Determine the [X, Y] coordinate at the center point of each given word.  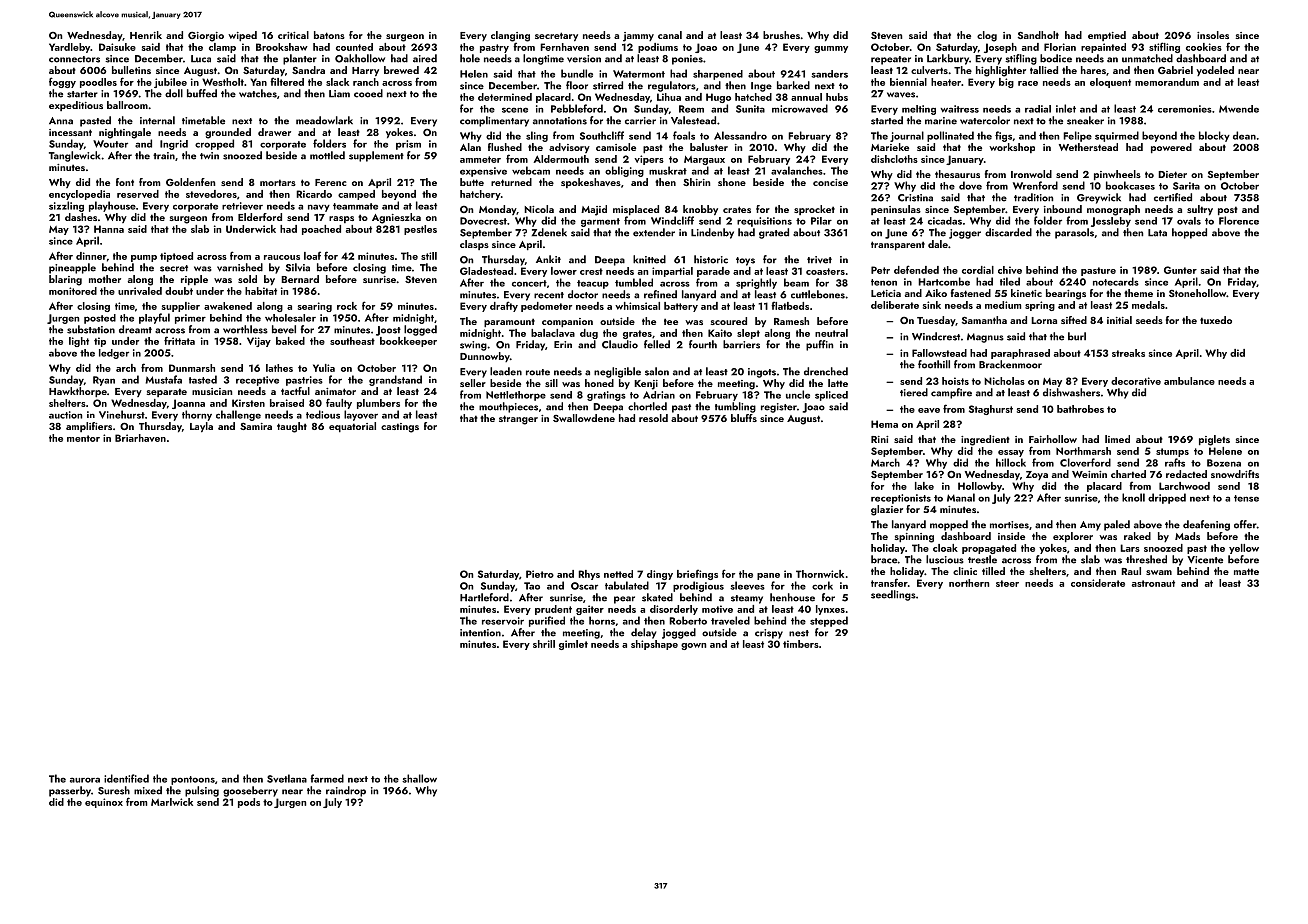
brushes [781, 35]
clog [987, 36]
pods [249, 803]
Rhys [589, 575]
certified [1173, 197]
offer [1245, 524]
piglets [1214, 440]
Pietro [540, 574]
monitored [73, 291]
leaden [506, 371]
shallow [419, 778]
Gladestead [486, 271]
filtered [287, 81]
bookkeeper [408, 342]
